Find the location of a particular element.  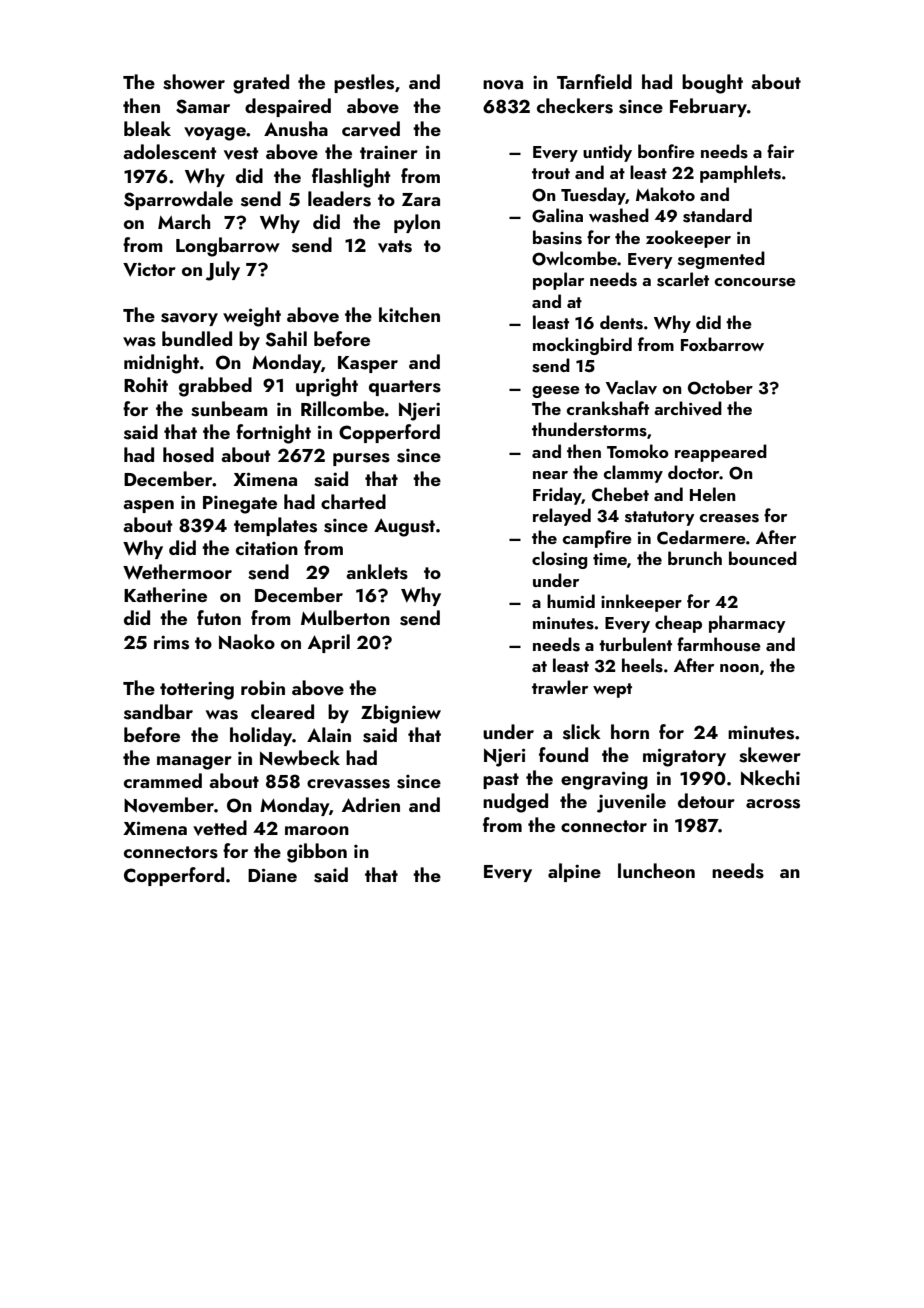

nova is located at coordinates (503, 85).
